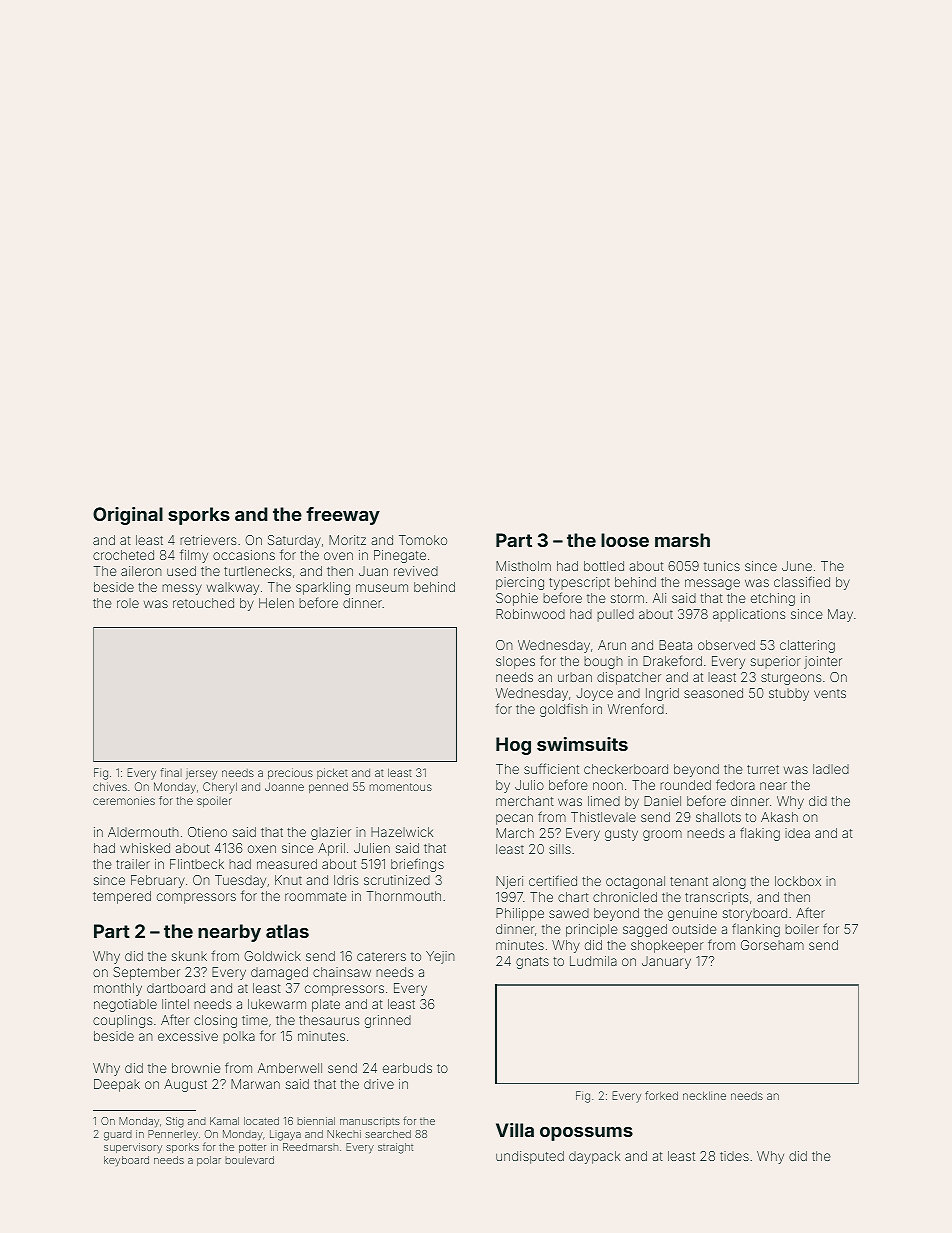  I want to click on grinned, so click(388, 1021).
